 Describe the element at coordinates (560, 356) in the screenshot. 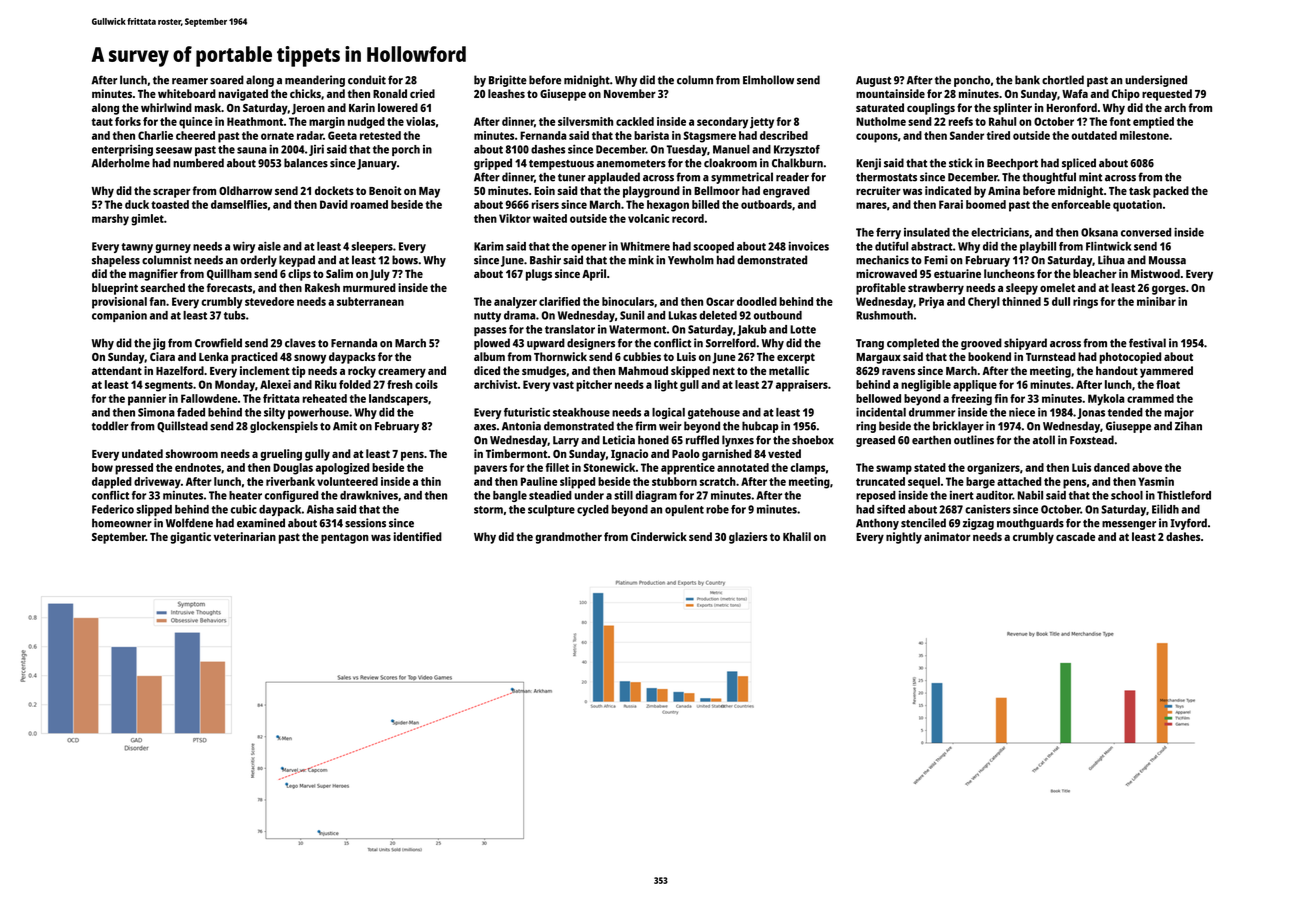

I see `Thornwick` at that location.
